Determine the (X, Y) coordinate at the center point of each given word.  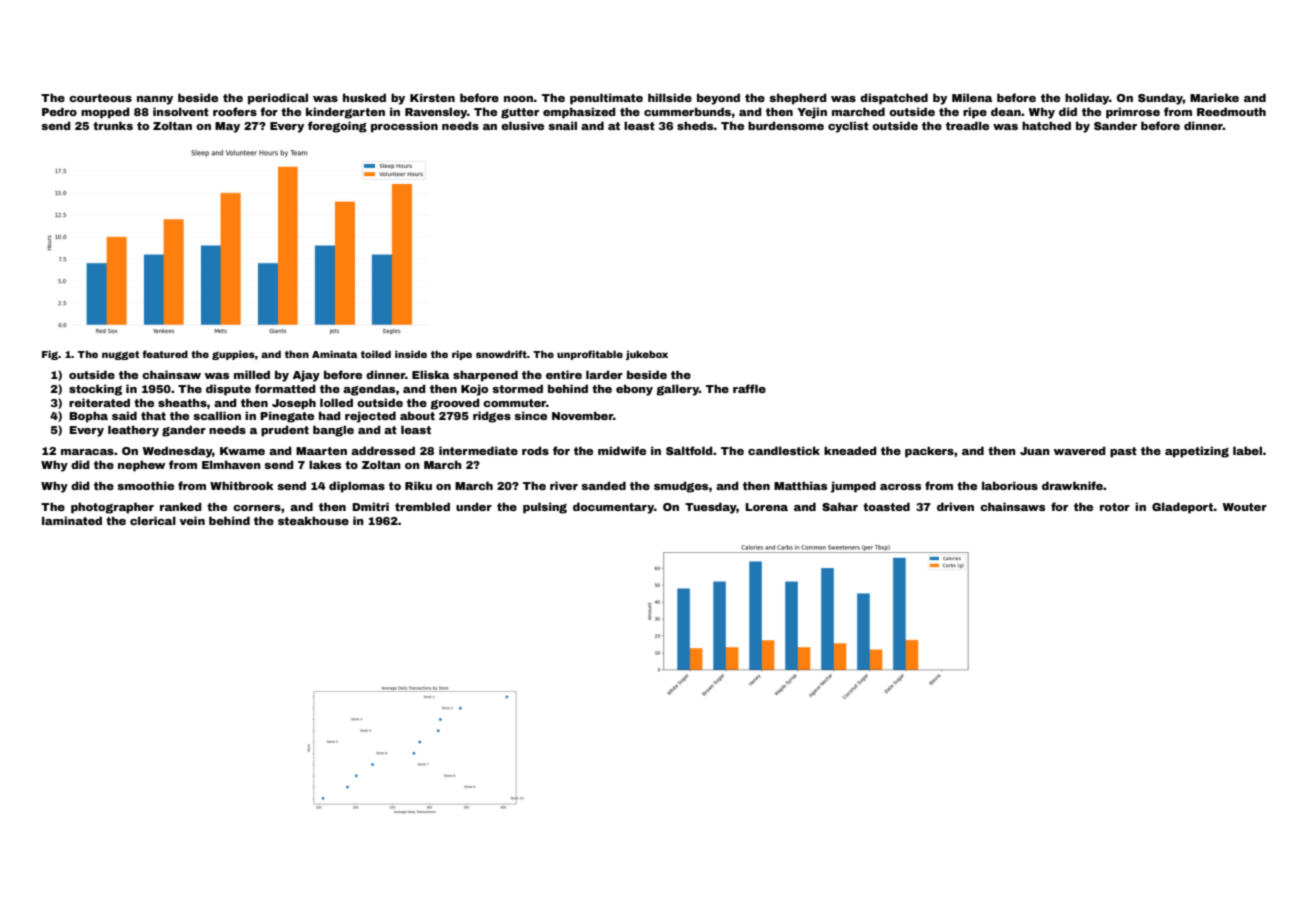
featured (165, 354)
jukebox (647, 355)
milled (252, 374)
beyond (718, 99)
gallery (677, 390)
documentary (613, 508)
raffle (749, 388)
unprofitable (590, 355)
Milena (972, 97)
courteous (100, 98)
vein (192, 520)
